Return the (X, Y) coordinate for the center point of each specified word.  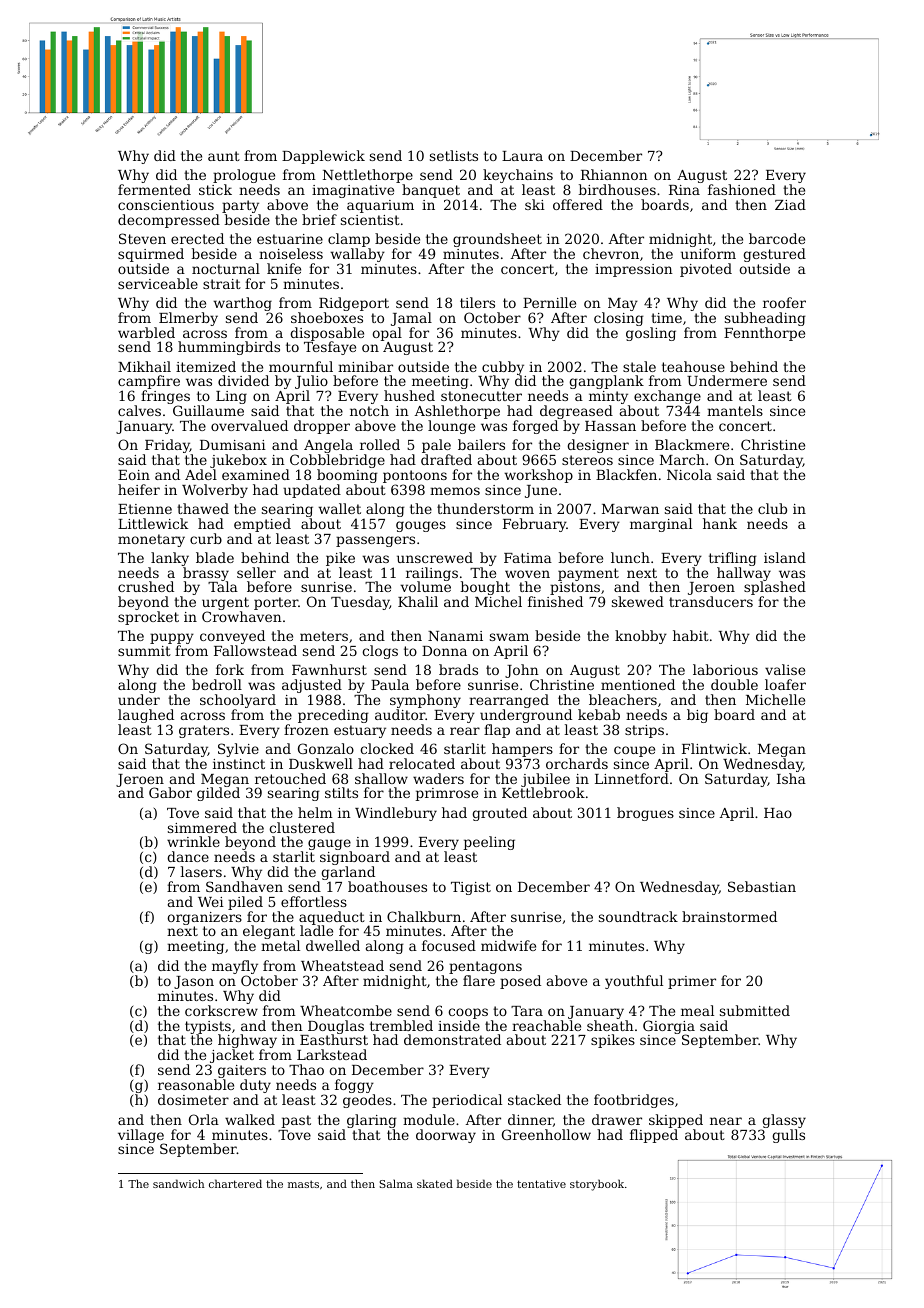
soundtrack (638, 916)
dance (188, 856)
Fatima (528, 558)
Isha (791, 778)
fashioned (742, 190)
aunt (224, 156)
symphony (425, 701)
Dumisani (233, 445)
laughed (146, 716)
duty (255, 1086)
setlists (454, 155)
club (772, 508)
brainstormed (729, 916)
